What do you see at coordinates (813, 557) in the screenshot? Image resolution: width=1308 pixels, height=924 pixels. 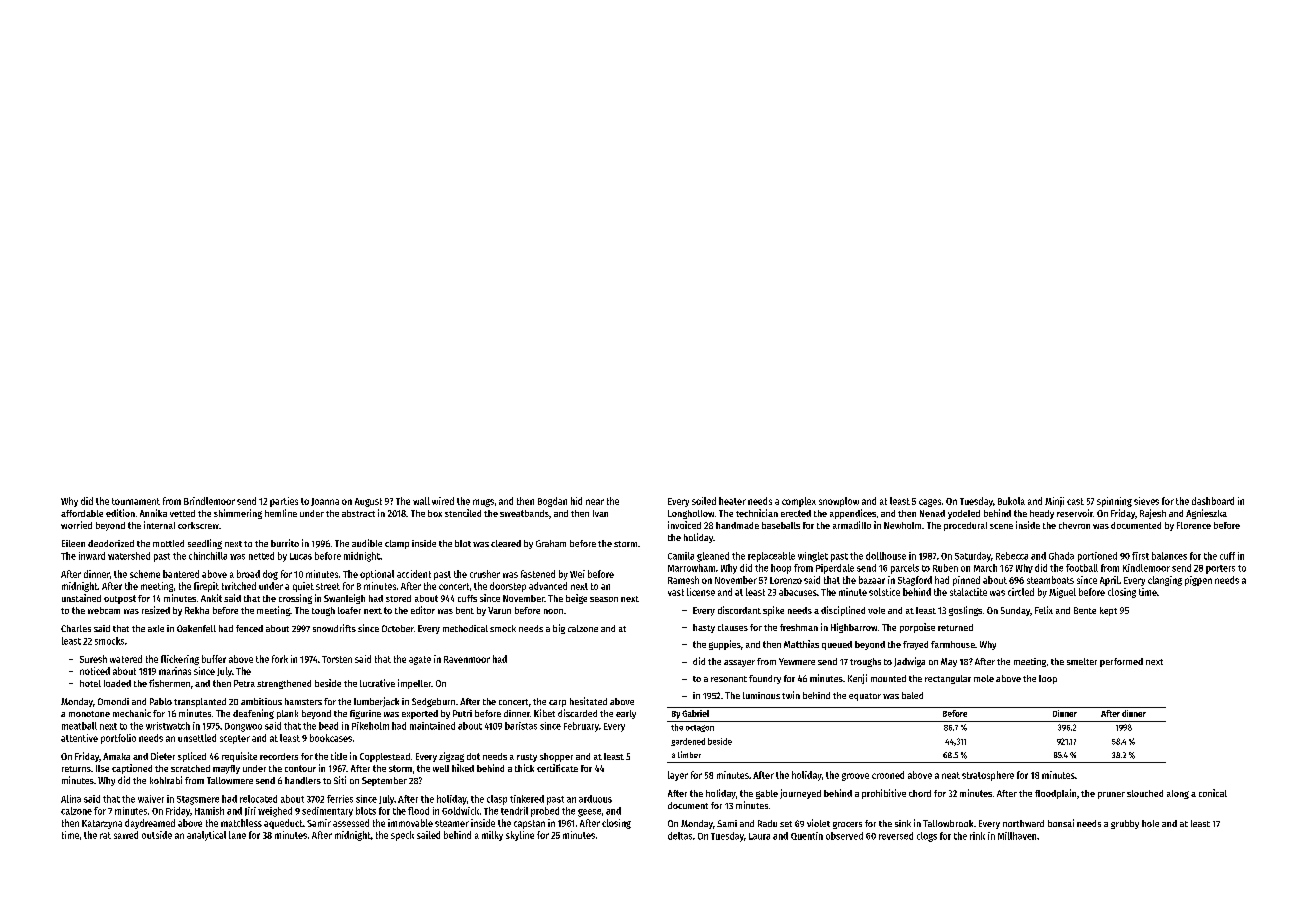 I see `winglet` at bounding box center [813, 557].
